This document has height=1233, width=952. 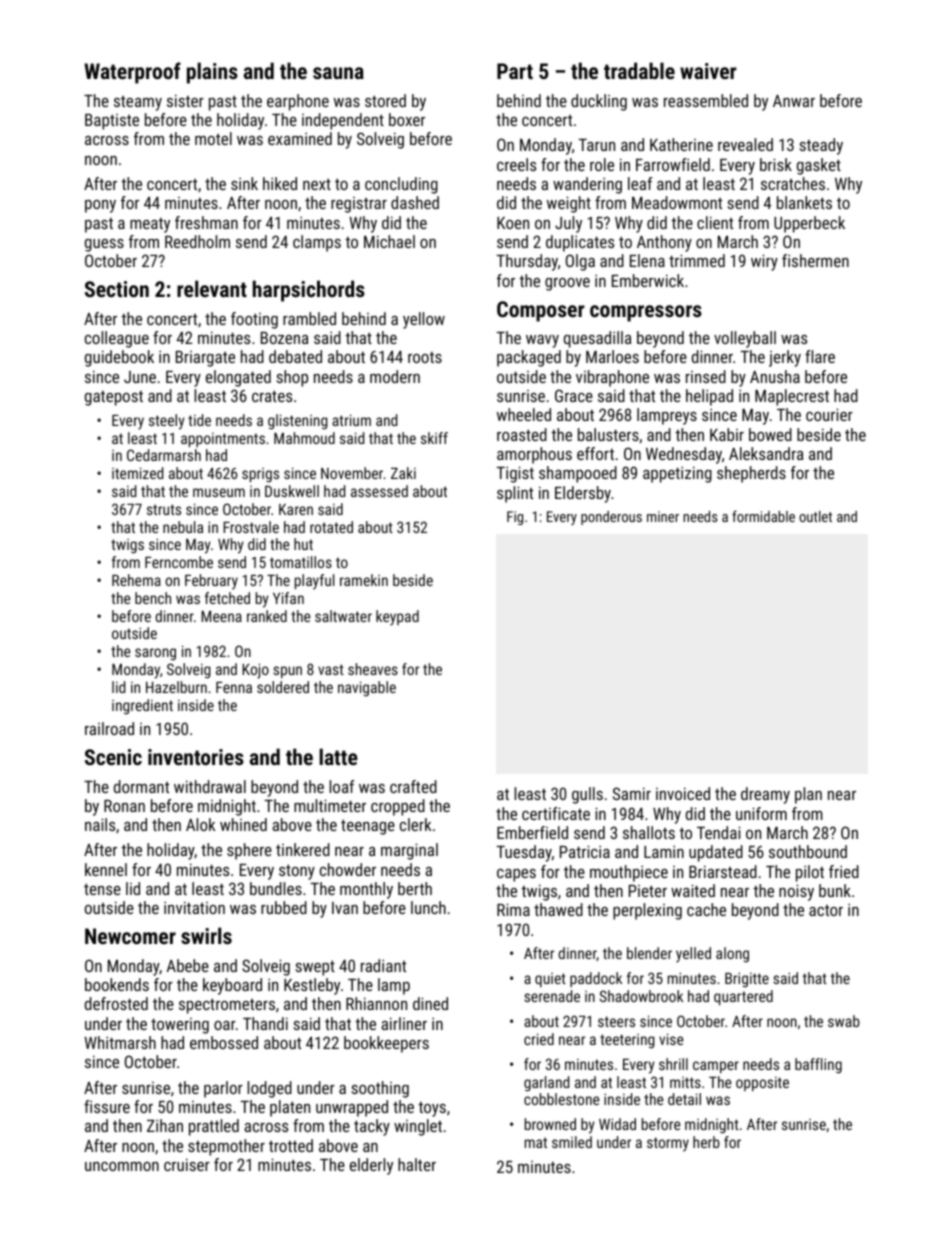 What do you see at coordinates (223, 1089) in the document?
I see `parlor` at bounding box center [223, 1089].
